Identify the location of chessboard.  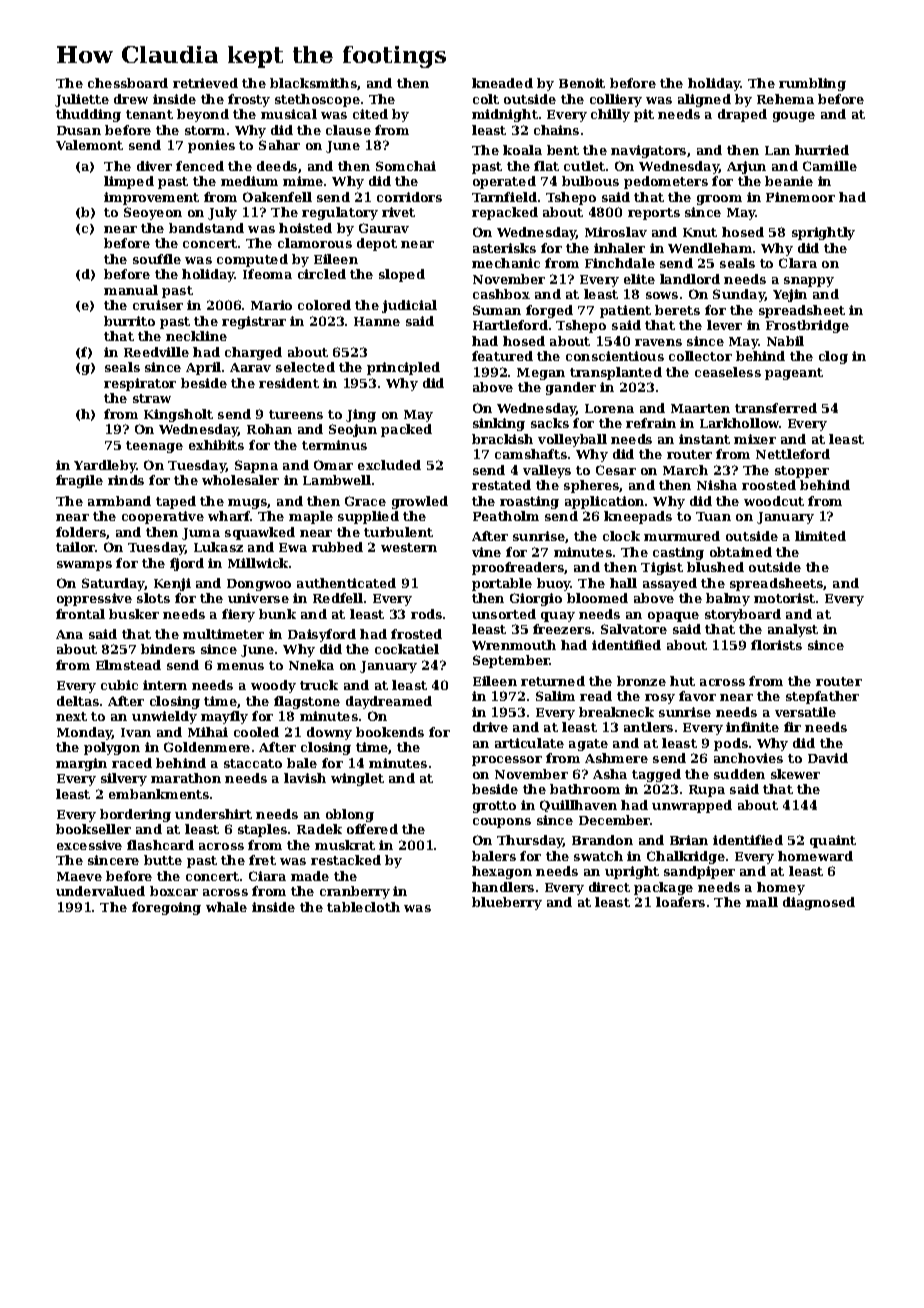
(128, 83).
